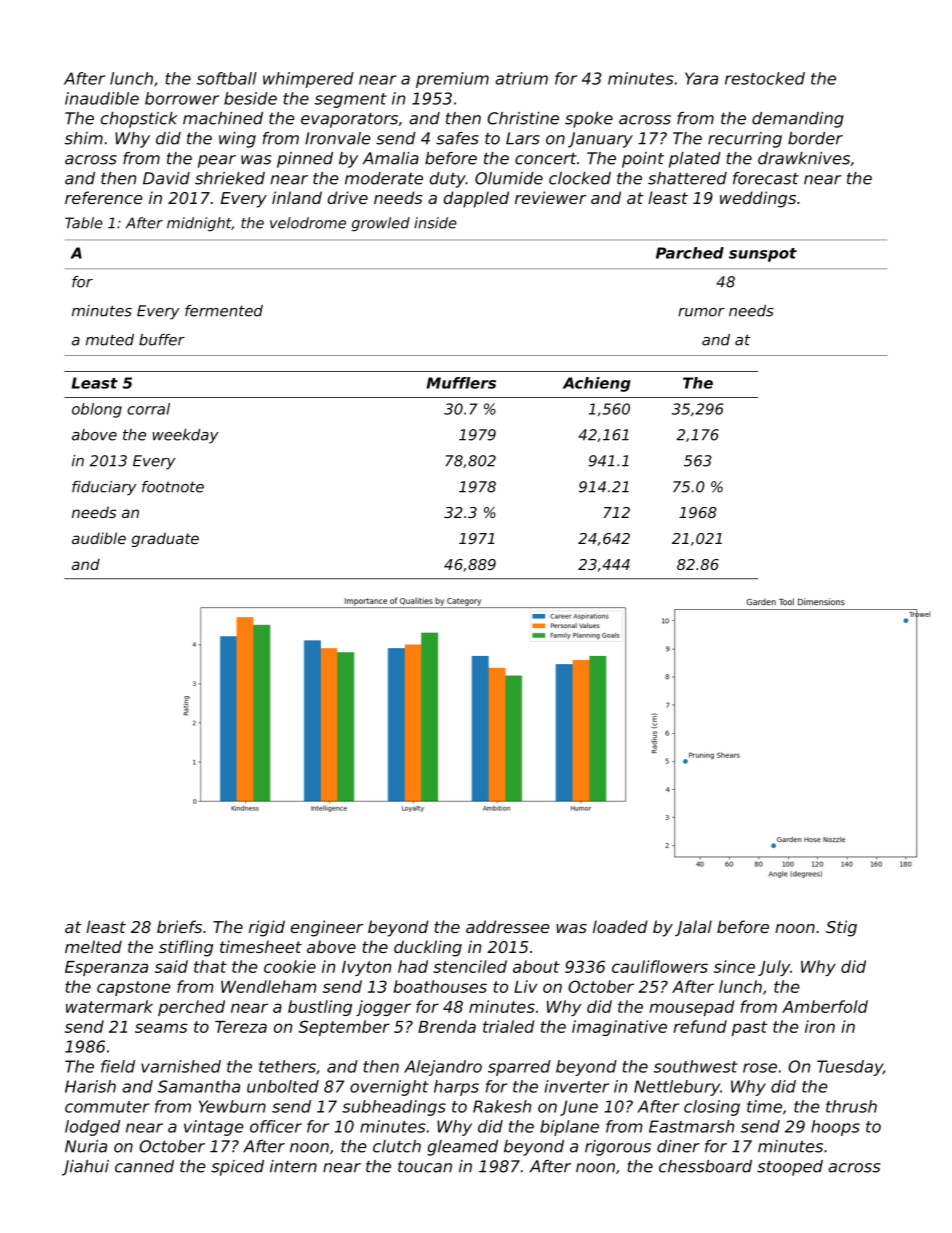 The height and width of the page is (1233, 952). What do you see at coordinates (107, 1107) in the page?
I see `commuter` at bounding box center [107, 1107].
